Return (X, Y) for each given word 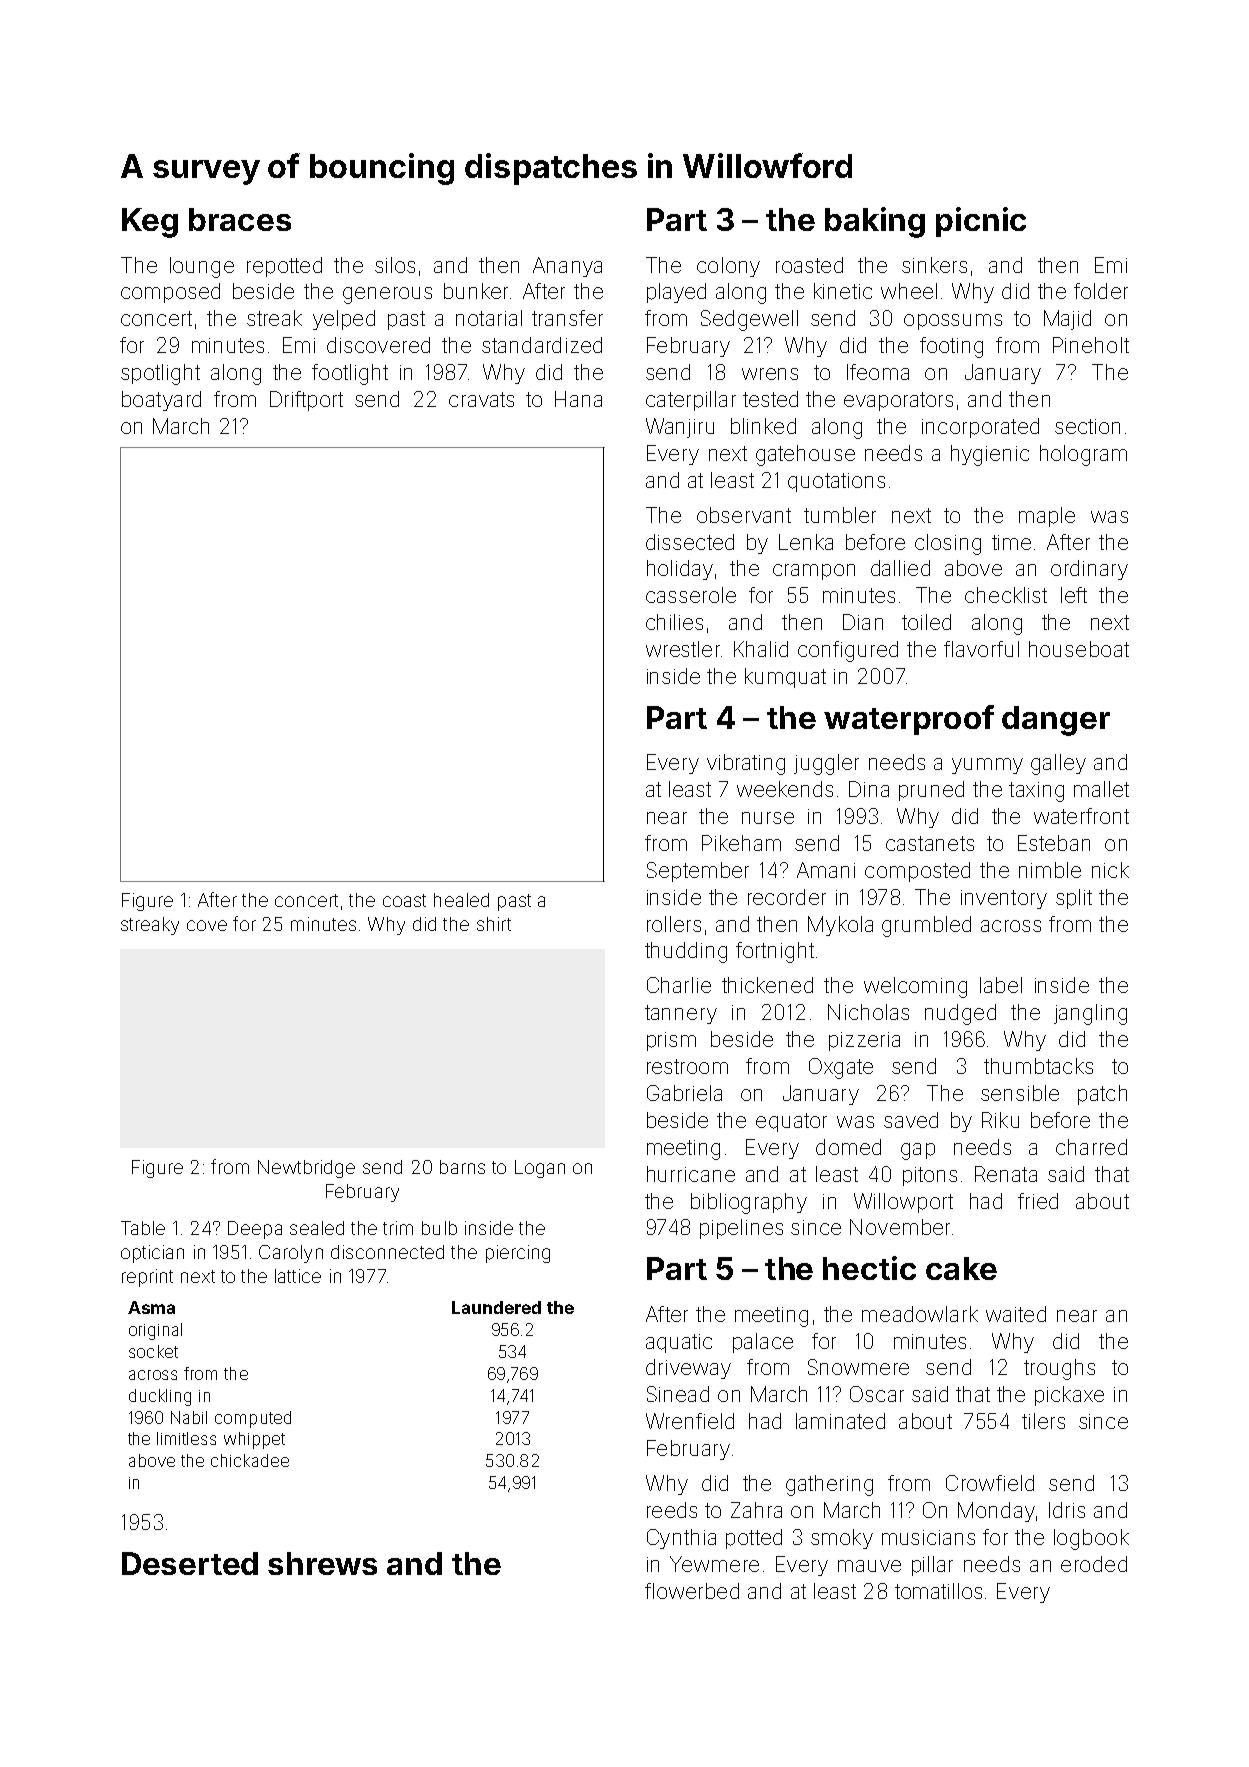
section (1087, 426)
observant (744, 515)
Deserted (190, 1563)
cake (961, 1268)
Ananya (567, 267)
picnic (981, 222)
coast (404, 900)
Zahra (756, 1510)
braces (240, 219)
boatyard (161, 401)
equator (791, 1122)
